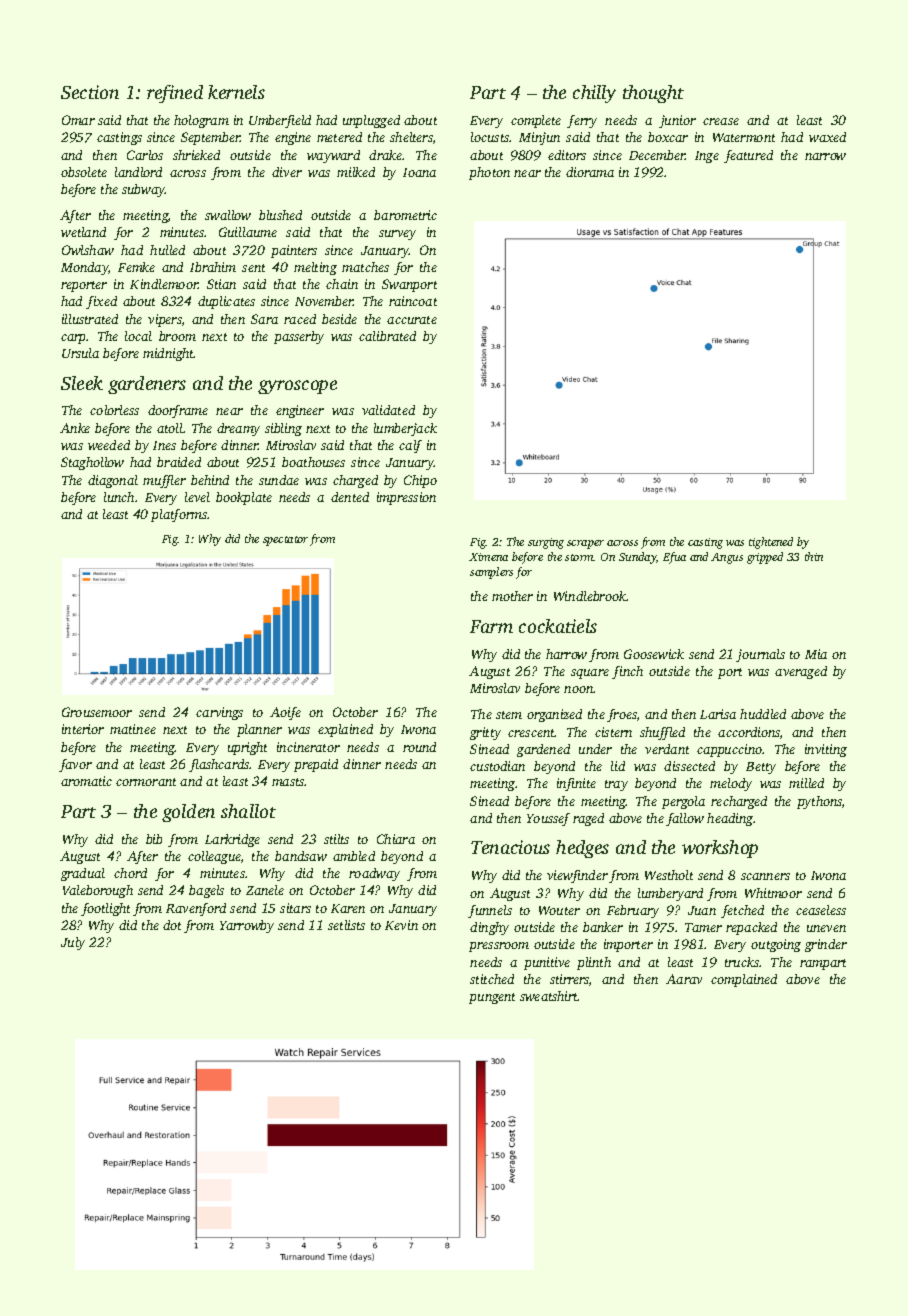 The width and height of the image is (908, 1316). What do you see at coordinates (101, 302) in the image?
I see `fixed` at bounding box center [101, 302].
